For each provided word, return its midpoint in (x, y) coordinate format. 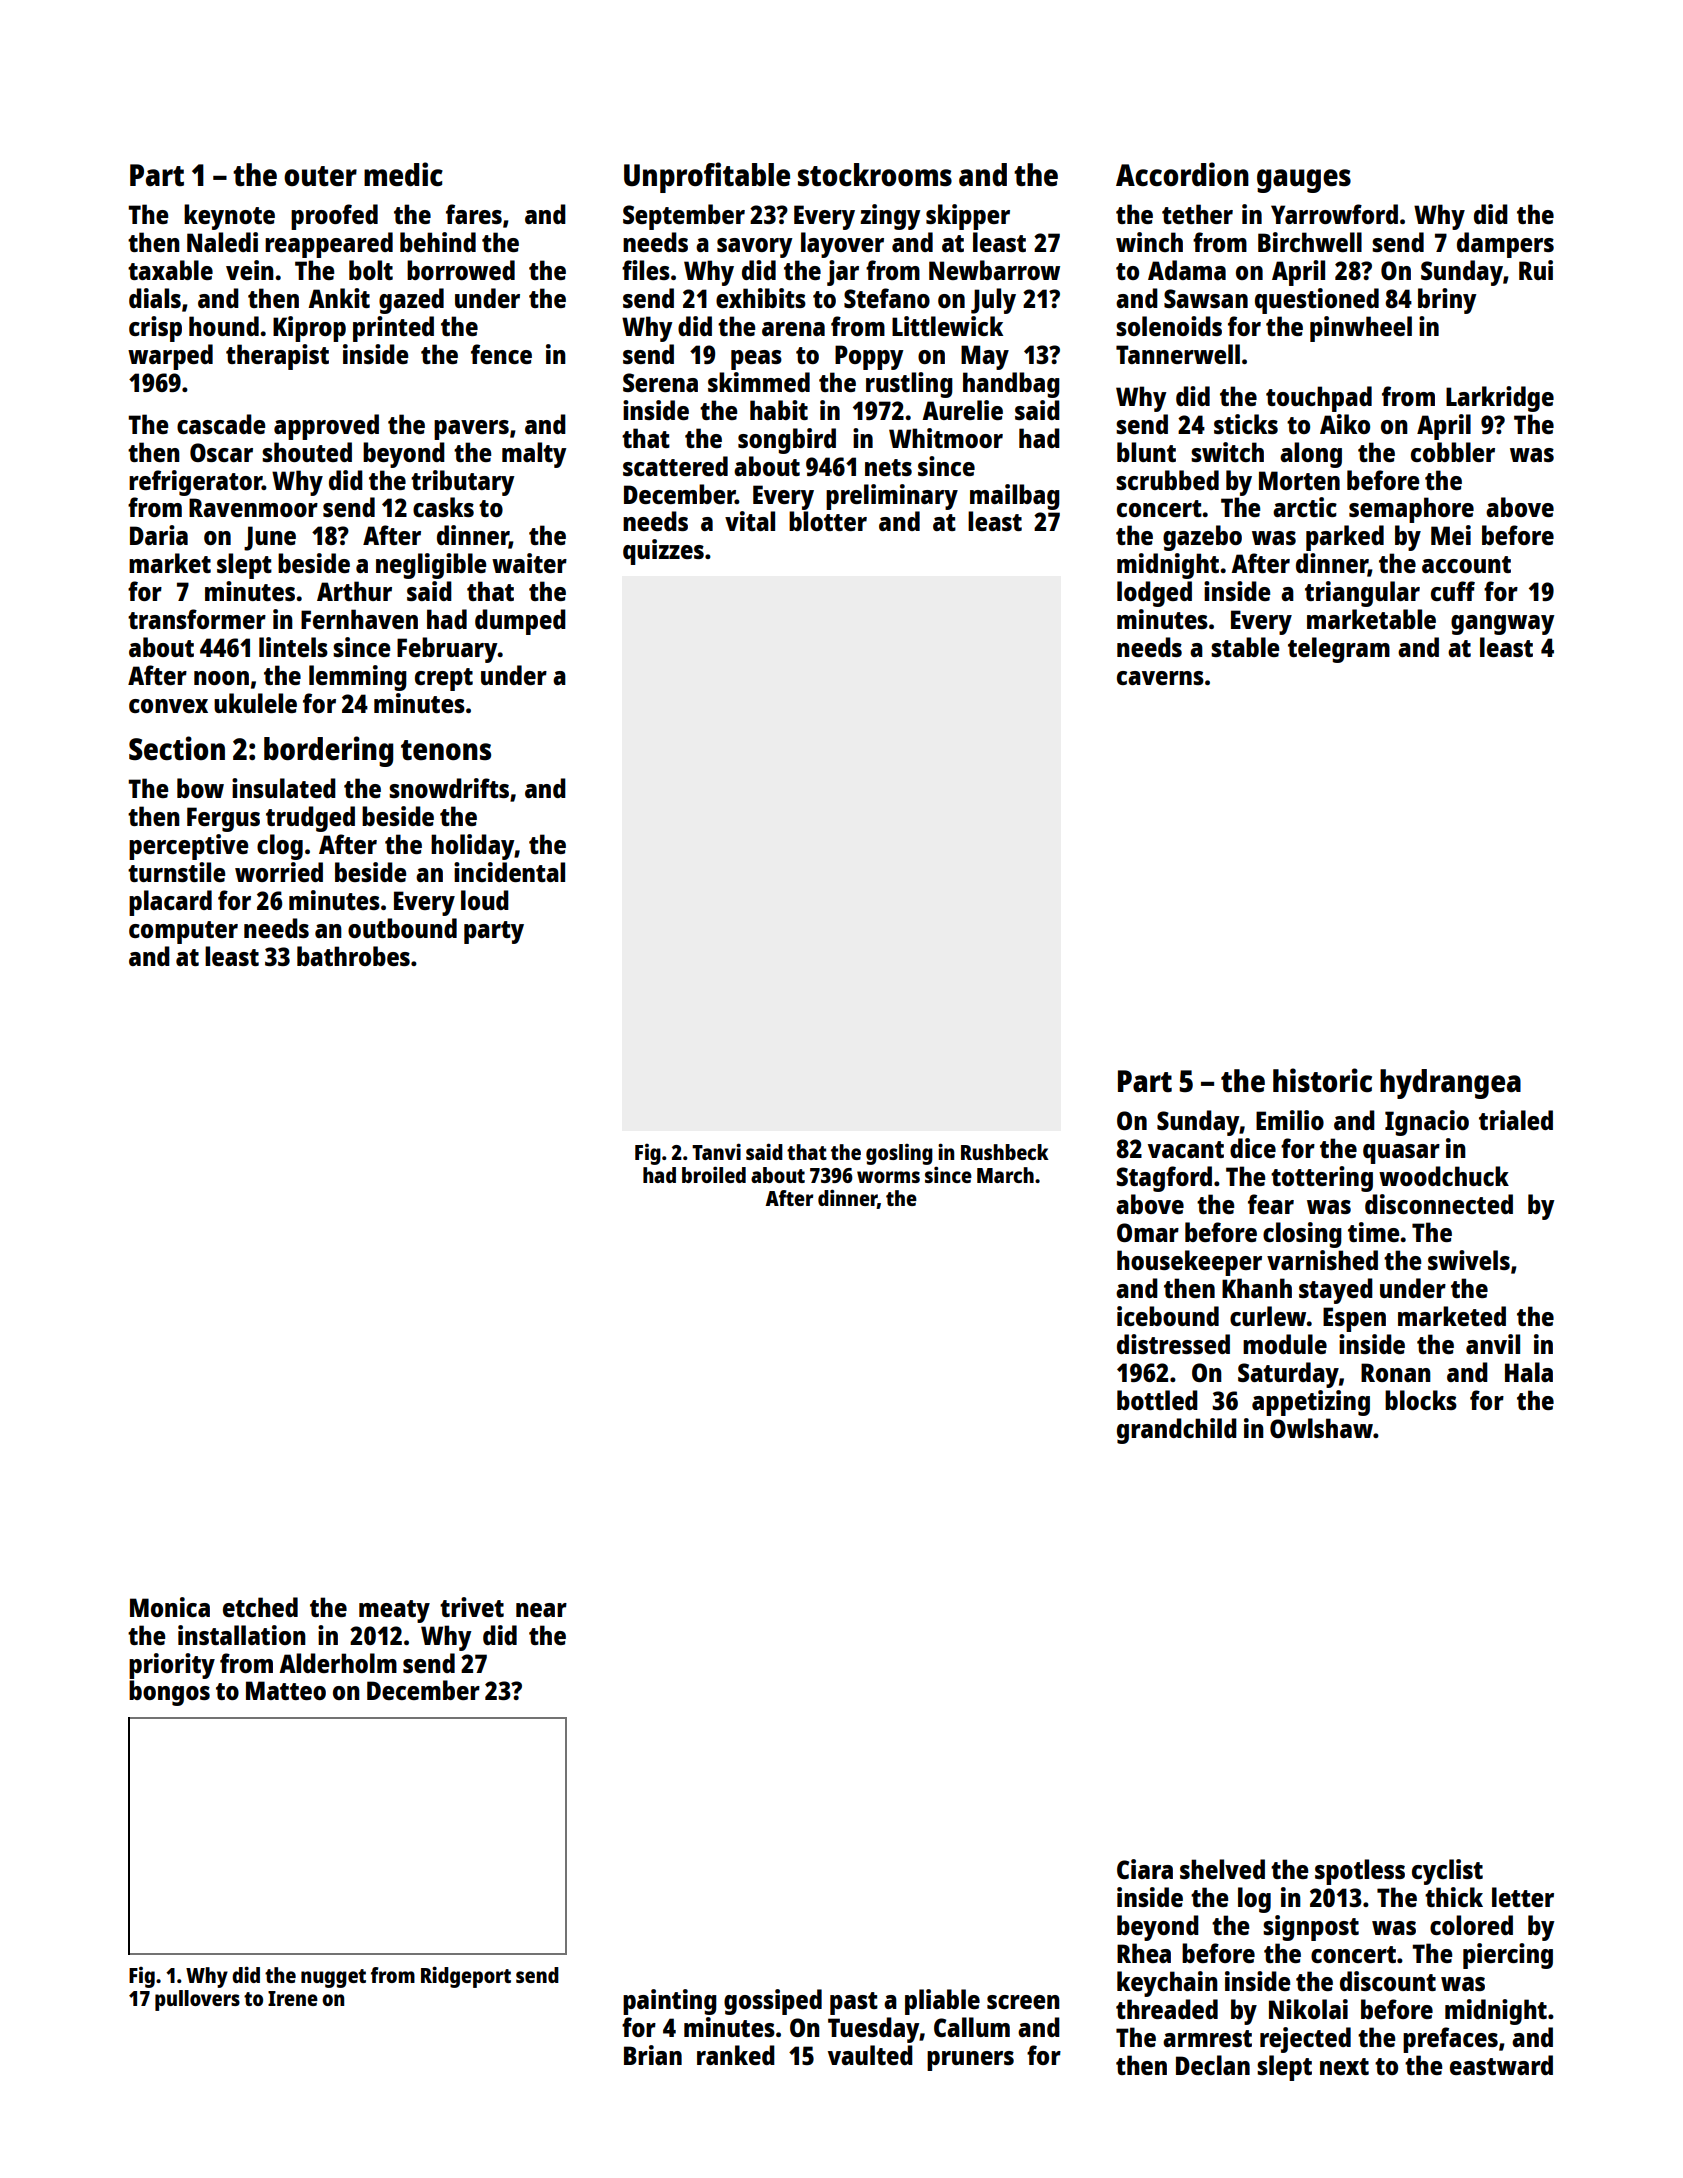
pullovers (197, 2000)
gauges (1304, 181)
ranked (736, 2055)
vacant (1186, 1149)
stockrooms (875, 175)
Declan (1213, 2065)
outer (320, 176)
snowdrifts (449, 788)
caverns (1160, 678)
